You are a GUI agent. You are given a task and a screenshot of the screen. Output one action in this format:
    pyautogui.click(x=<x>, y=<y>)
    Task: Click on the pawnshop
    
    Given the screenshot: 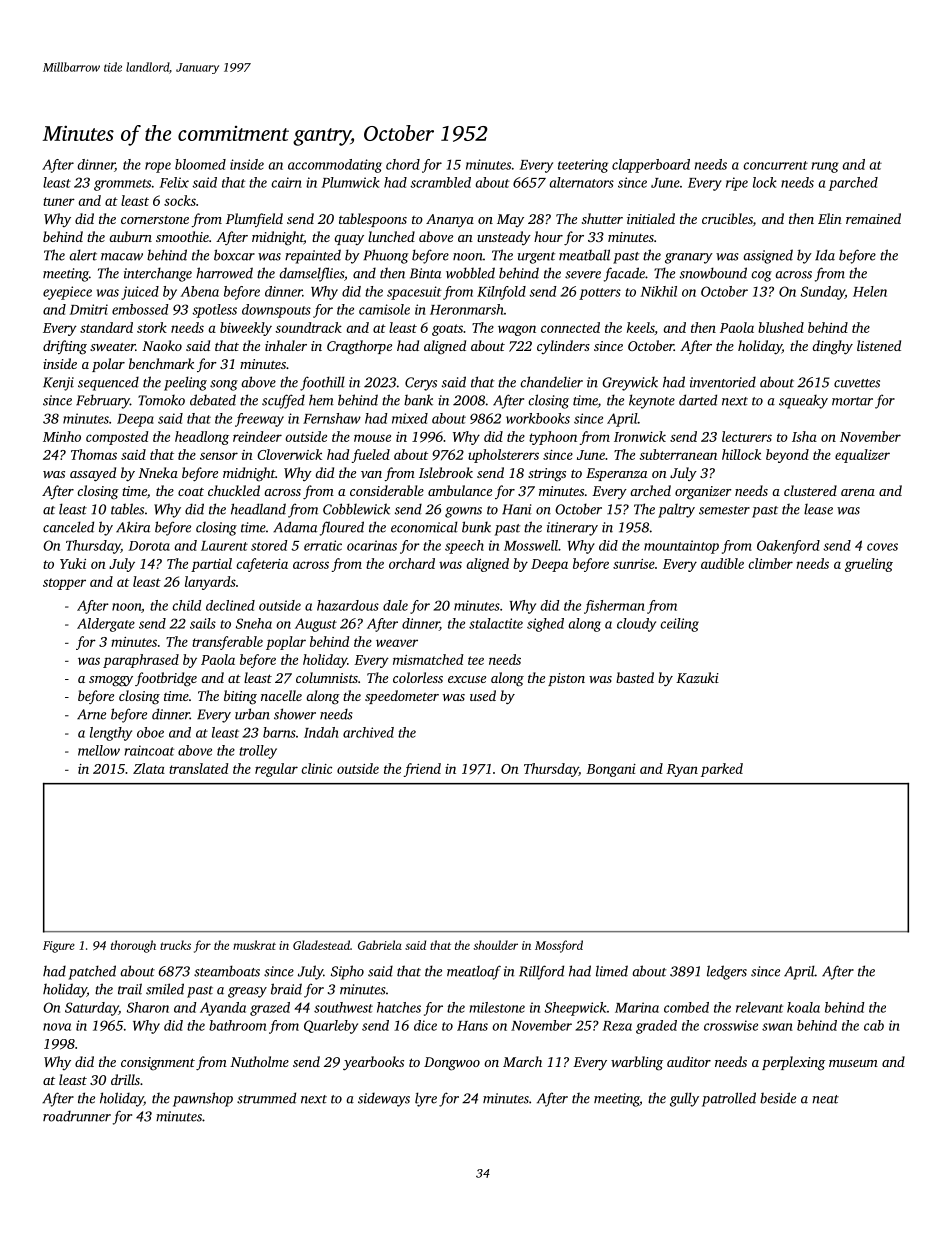 What is the action you would take?
    pyautogui.click(x=203, y=1099)
